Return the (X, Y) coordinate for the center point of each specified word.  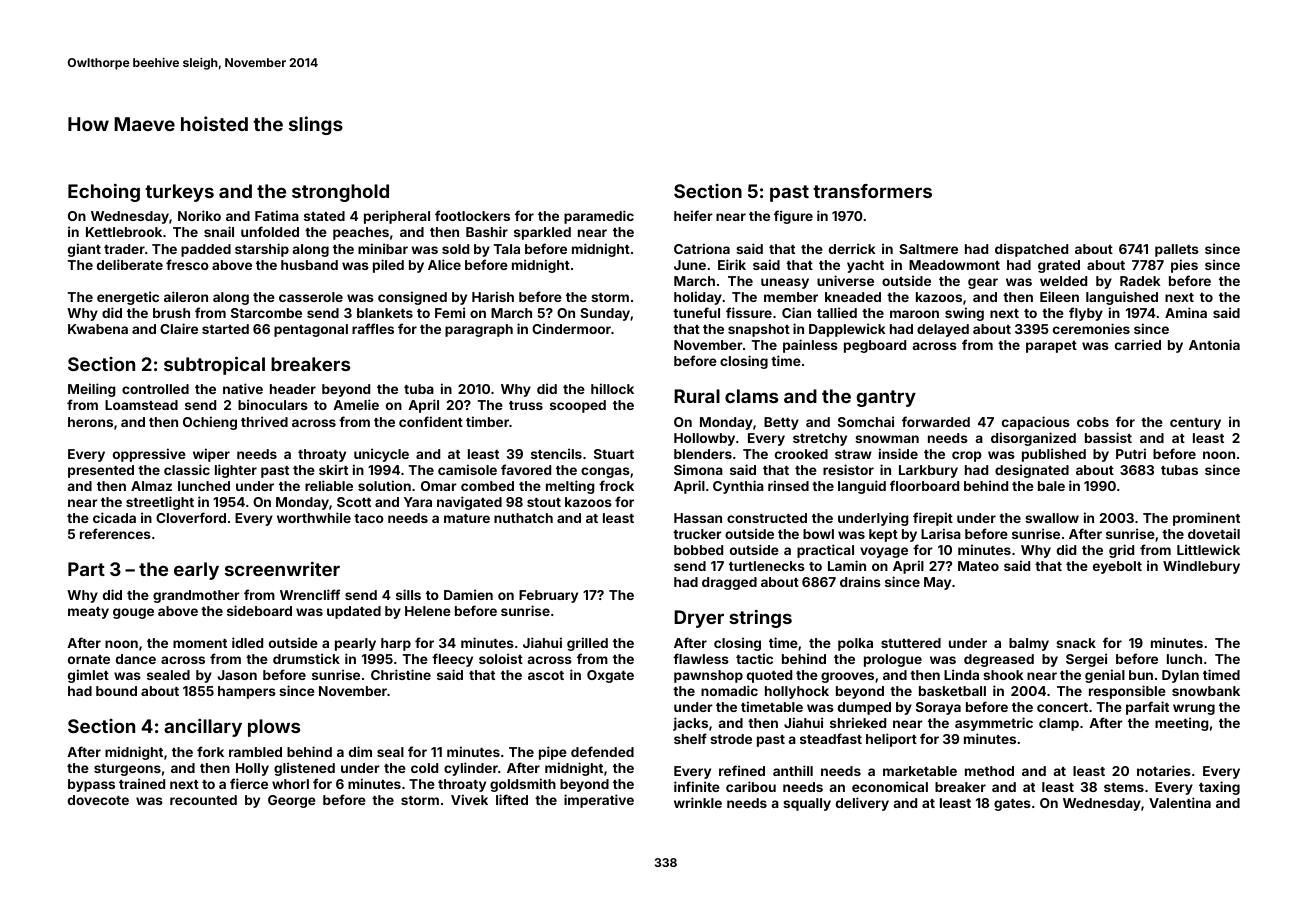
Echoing (104, 193)
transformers (872, 191)
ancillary (203, 728)
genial (1105, 676)
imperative (599, 801)
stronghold (340, 193)
